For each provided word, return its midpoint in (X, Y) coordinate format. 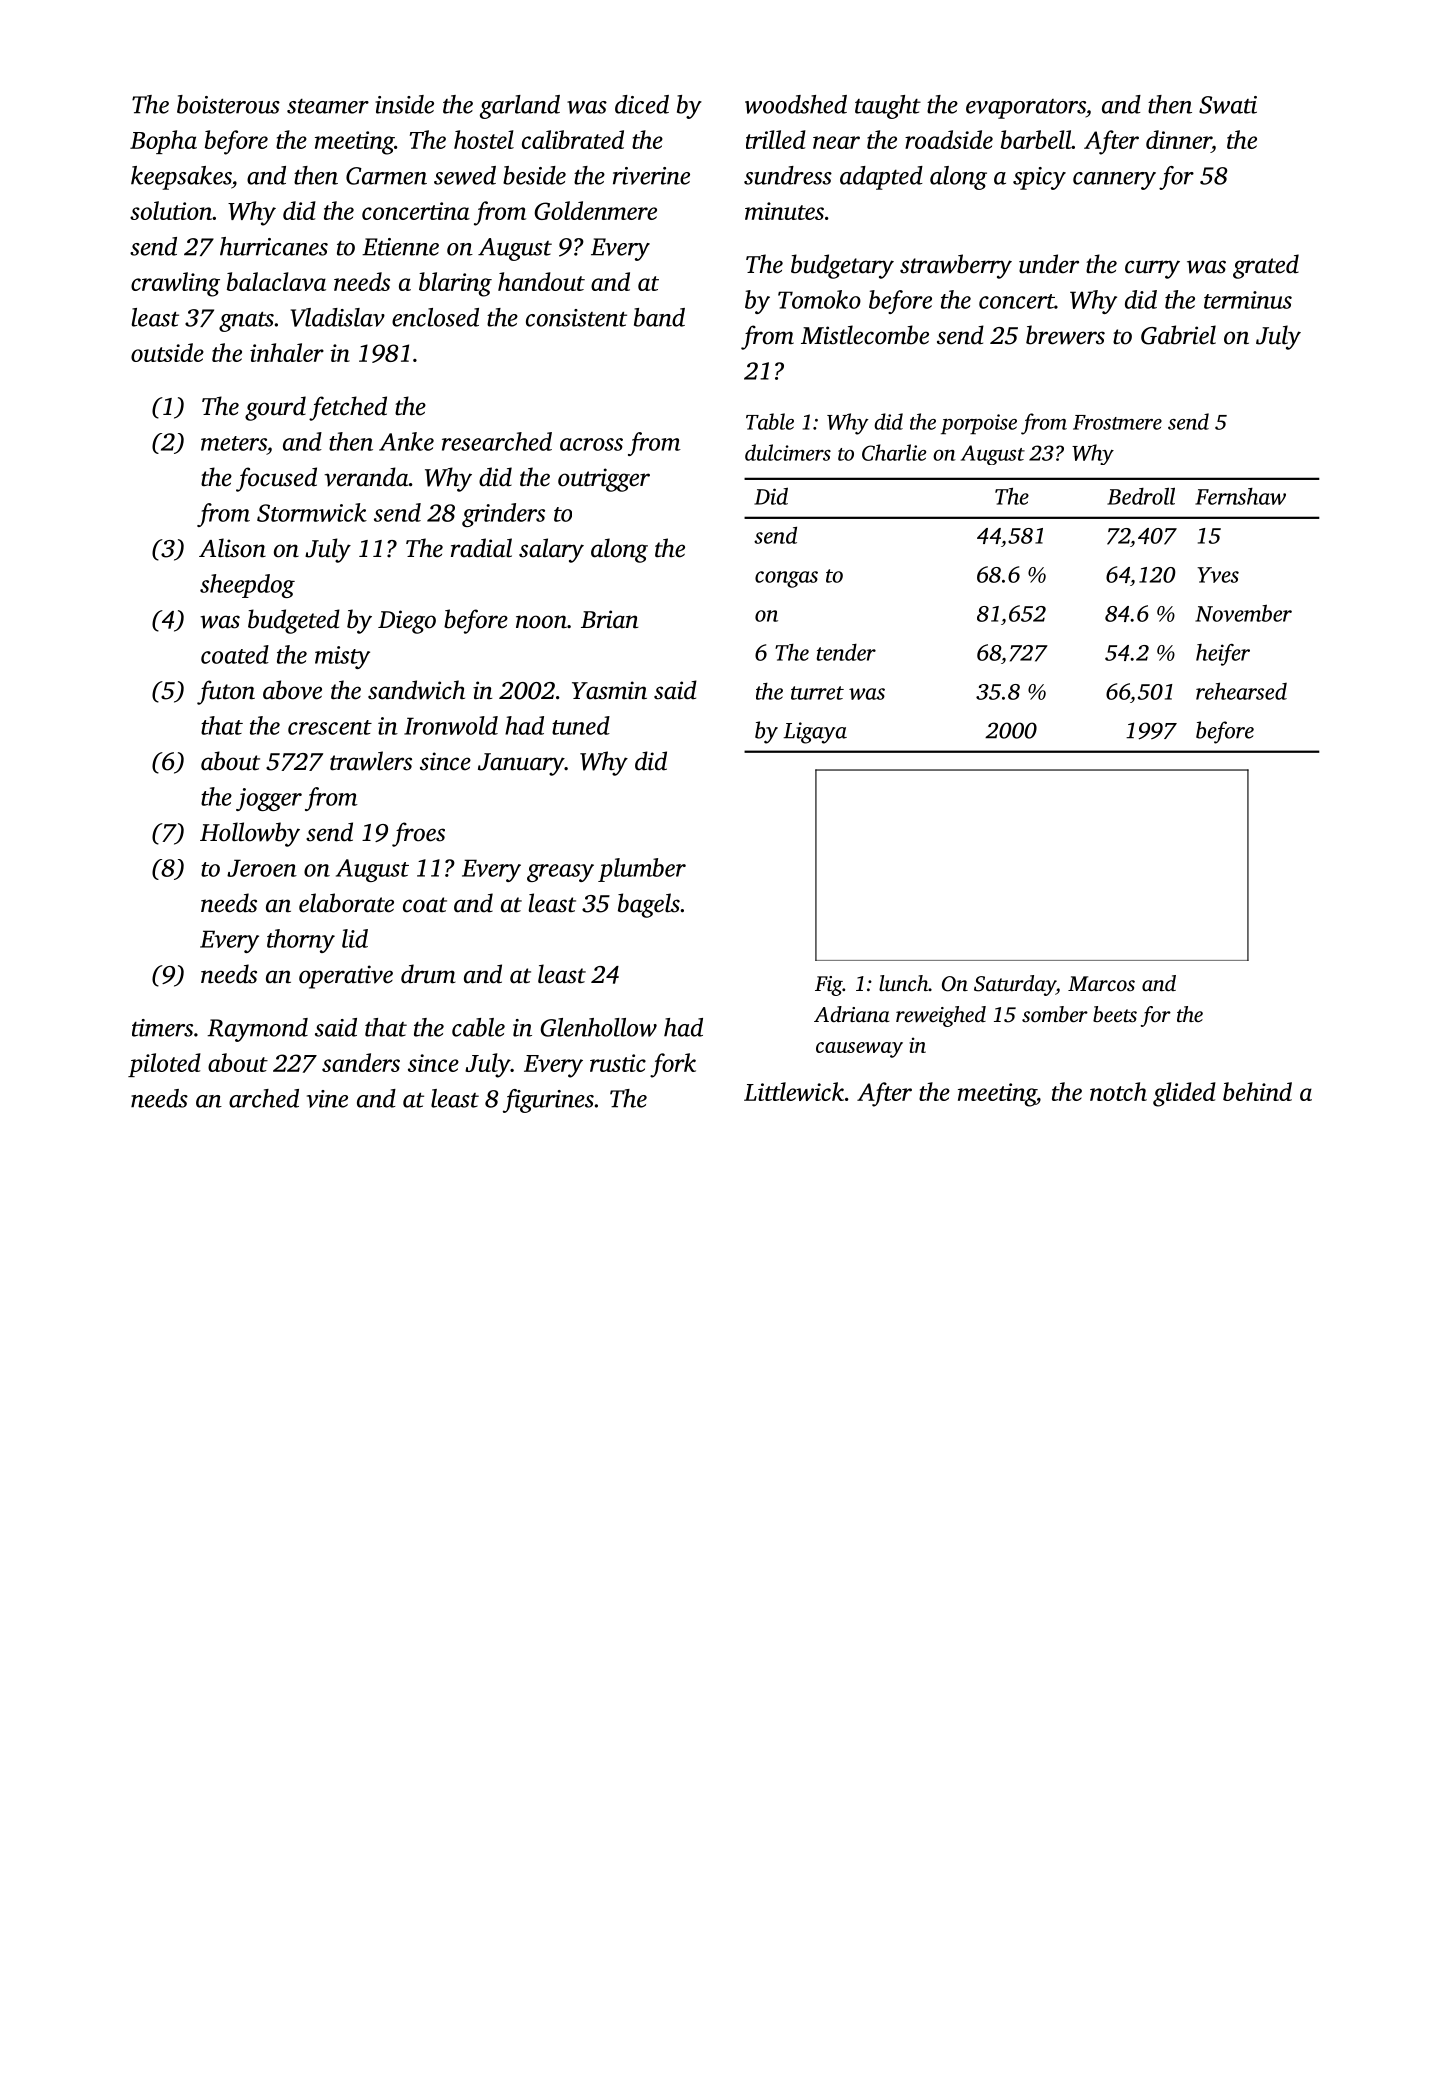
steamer (328, 106)
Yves (1218, 575)
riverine (651, 176)
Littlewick (794, 1091)
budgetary (842, 266)
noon (541, 622)
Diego (407, 622)
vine (327, 1099)
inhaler (287, 352)
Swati (1228, 105)
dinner (1179, 139)
